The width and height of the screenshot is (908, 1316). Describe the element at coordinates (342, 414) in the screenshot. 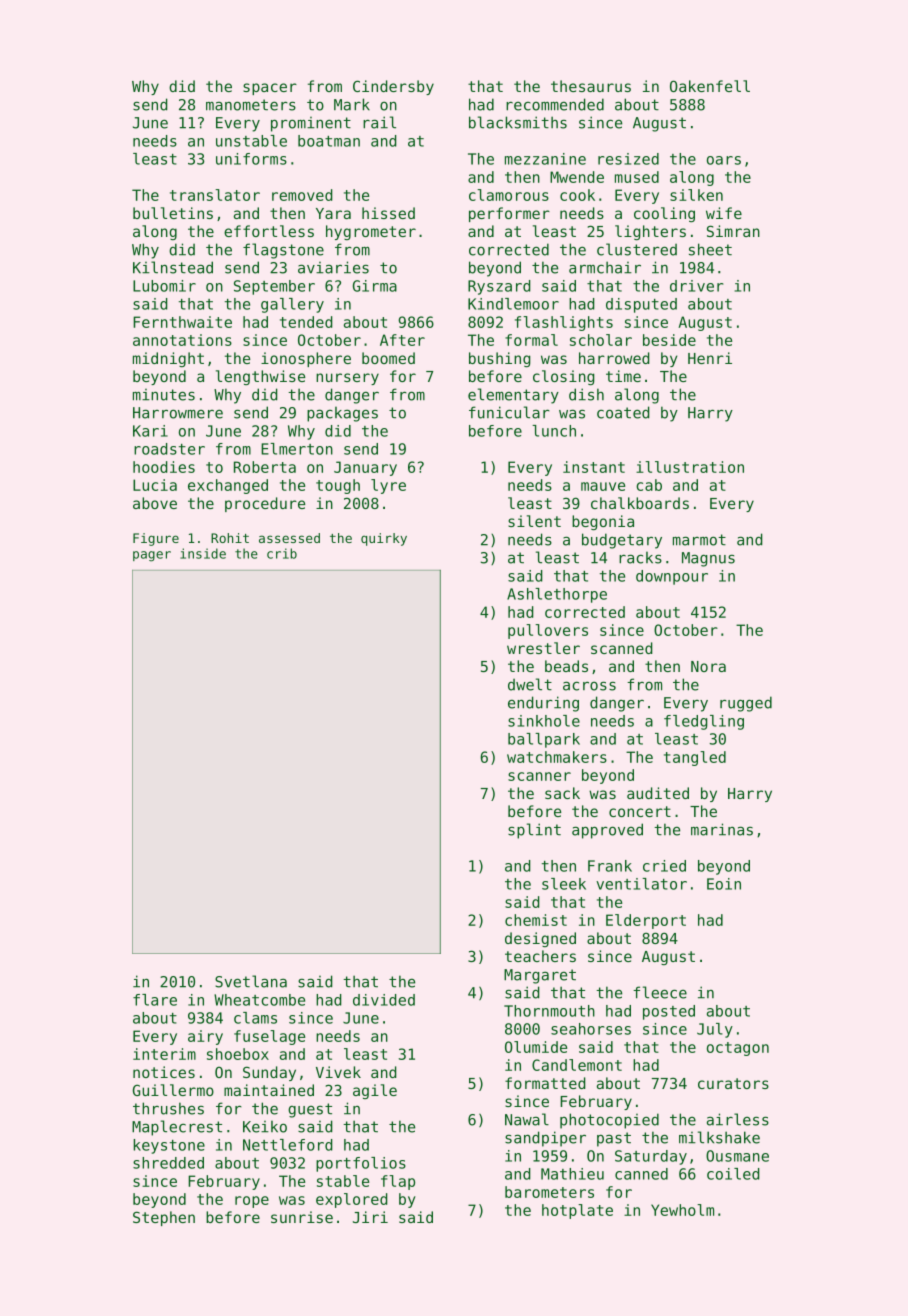

I see `packages` at that location.
